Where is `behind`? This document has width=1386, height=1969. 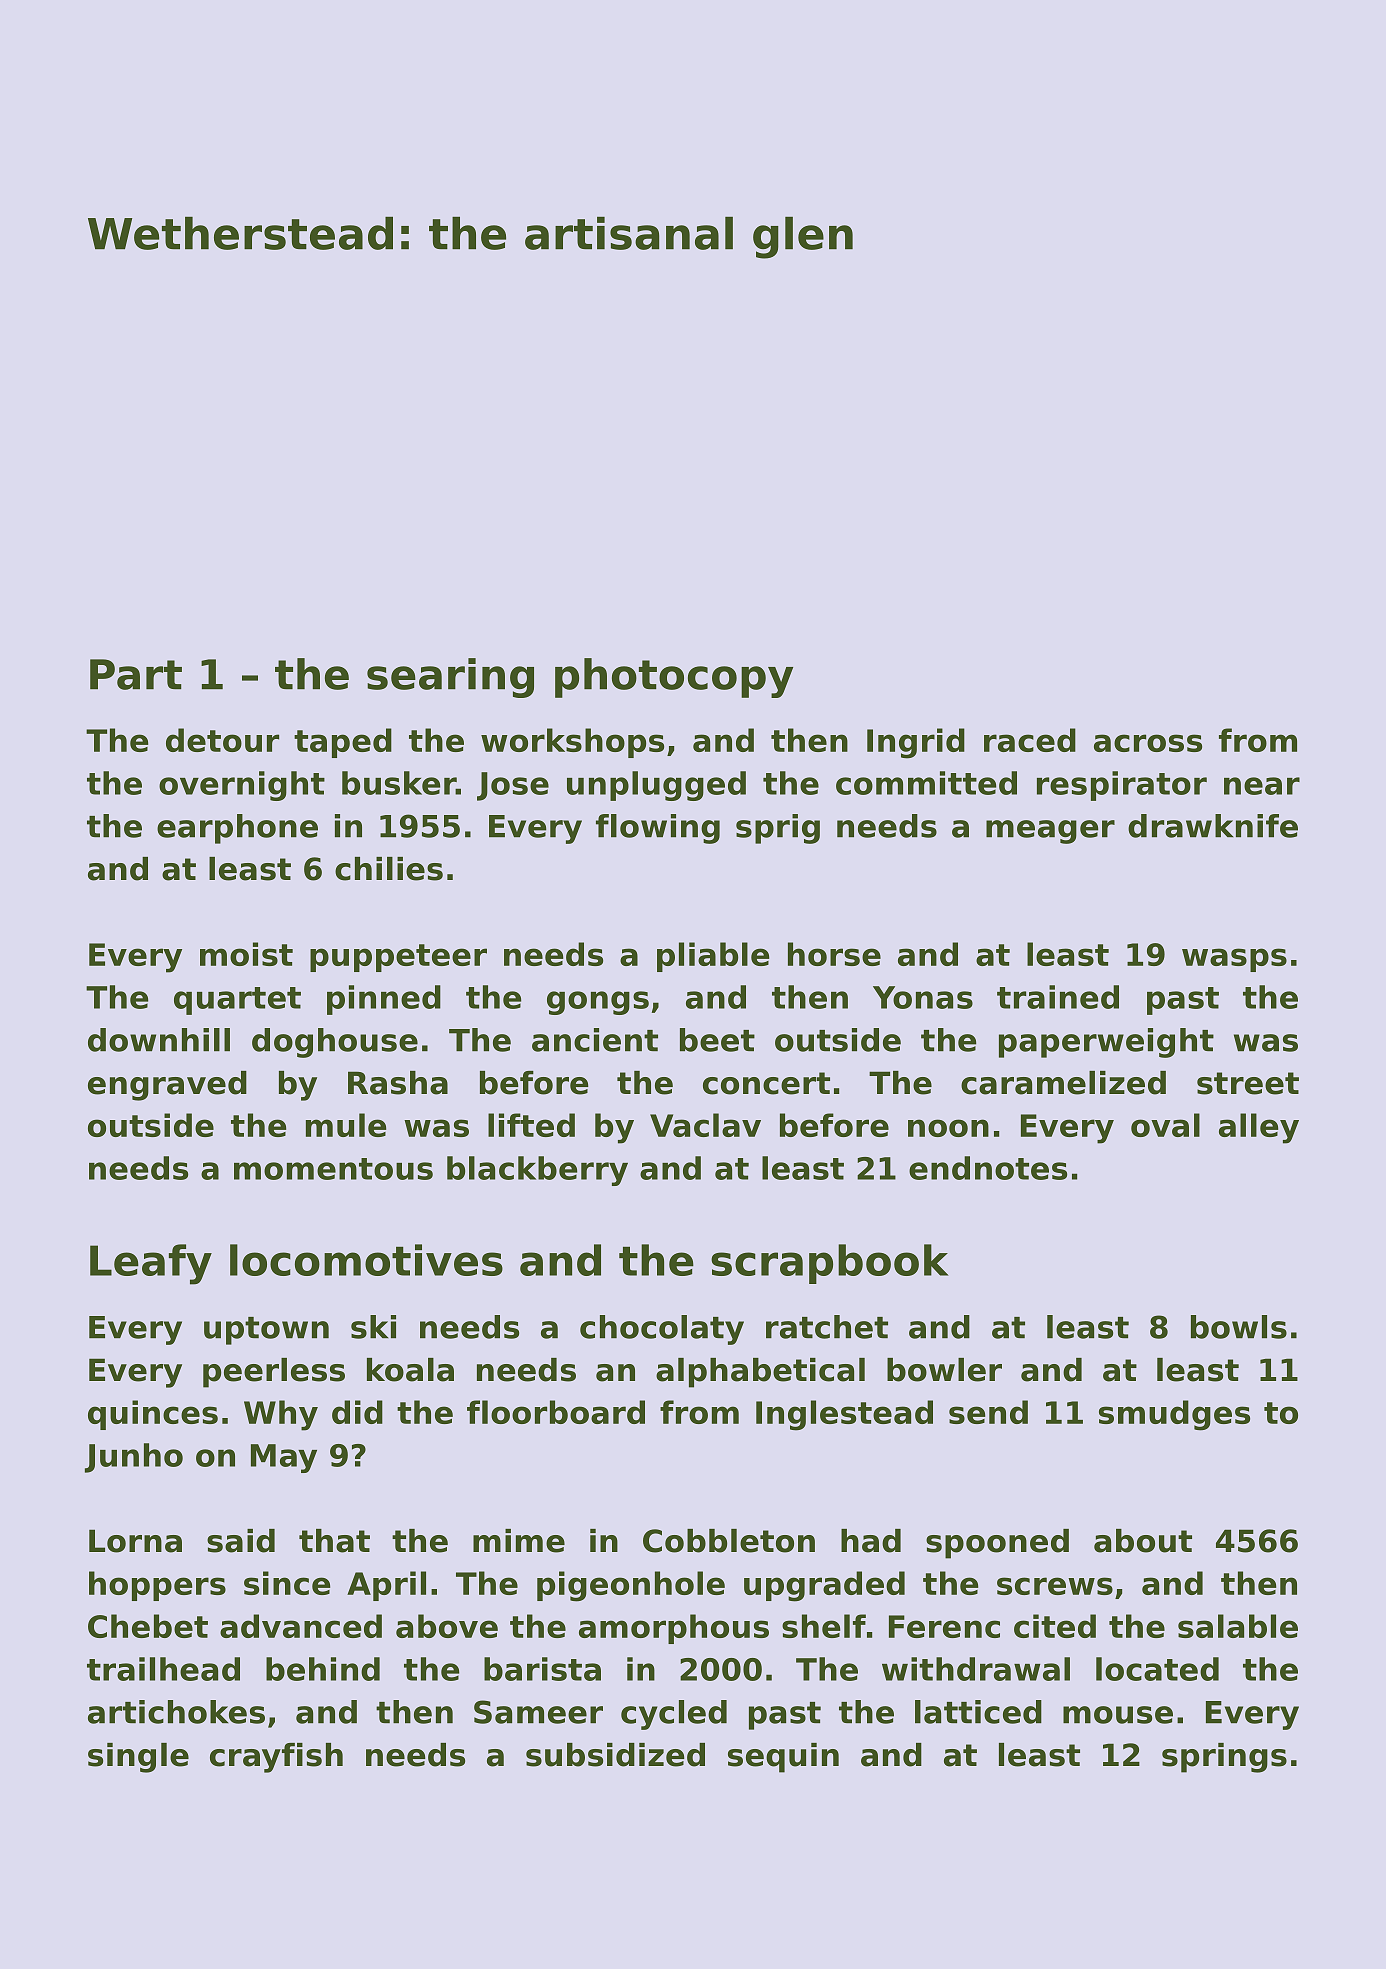
behind is located at coordinates (323, 1669).
